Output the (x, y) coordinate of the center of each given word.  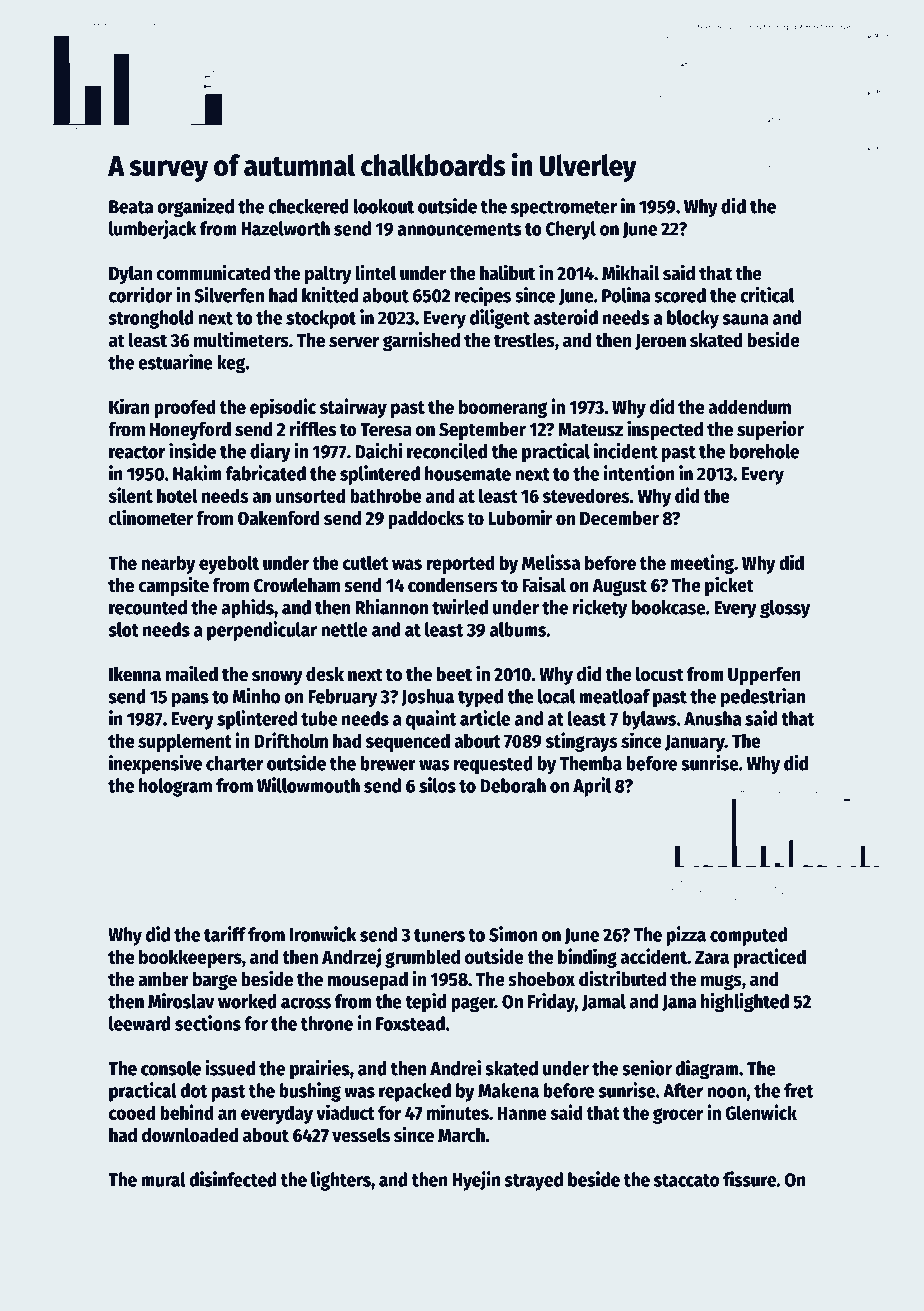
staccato (686, 1180)
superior (770, 430)
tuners (439, 935)
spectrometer (564, 209)
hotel (177, 495)
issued (230, 1068)
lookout (383, 206)
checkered (308, 206)
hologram (175, 787)
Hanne (522, 1113)
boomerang (503, 408)
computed (748, 936)
